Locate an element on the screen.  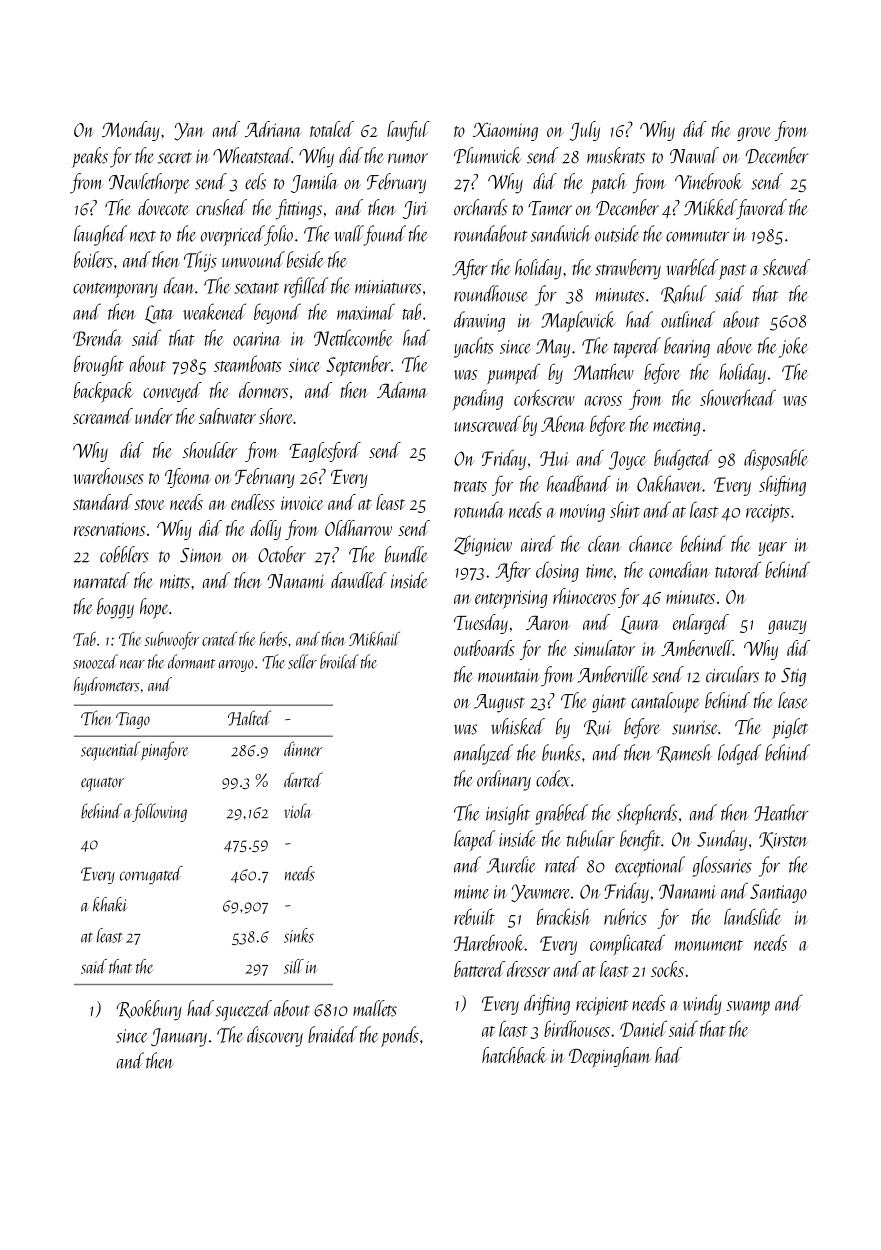
Tuesday is located at coordinates (481, 624).
